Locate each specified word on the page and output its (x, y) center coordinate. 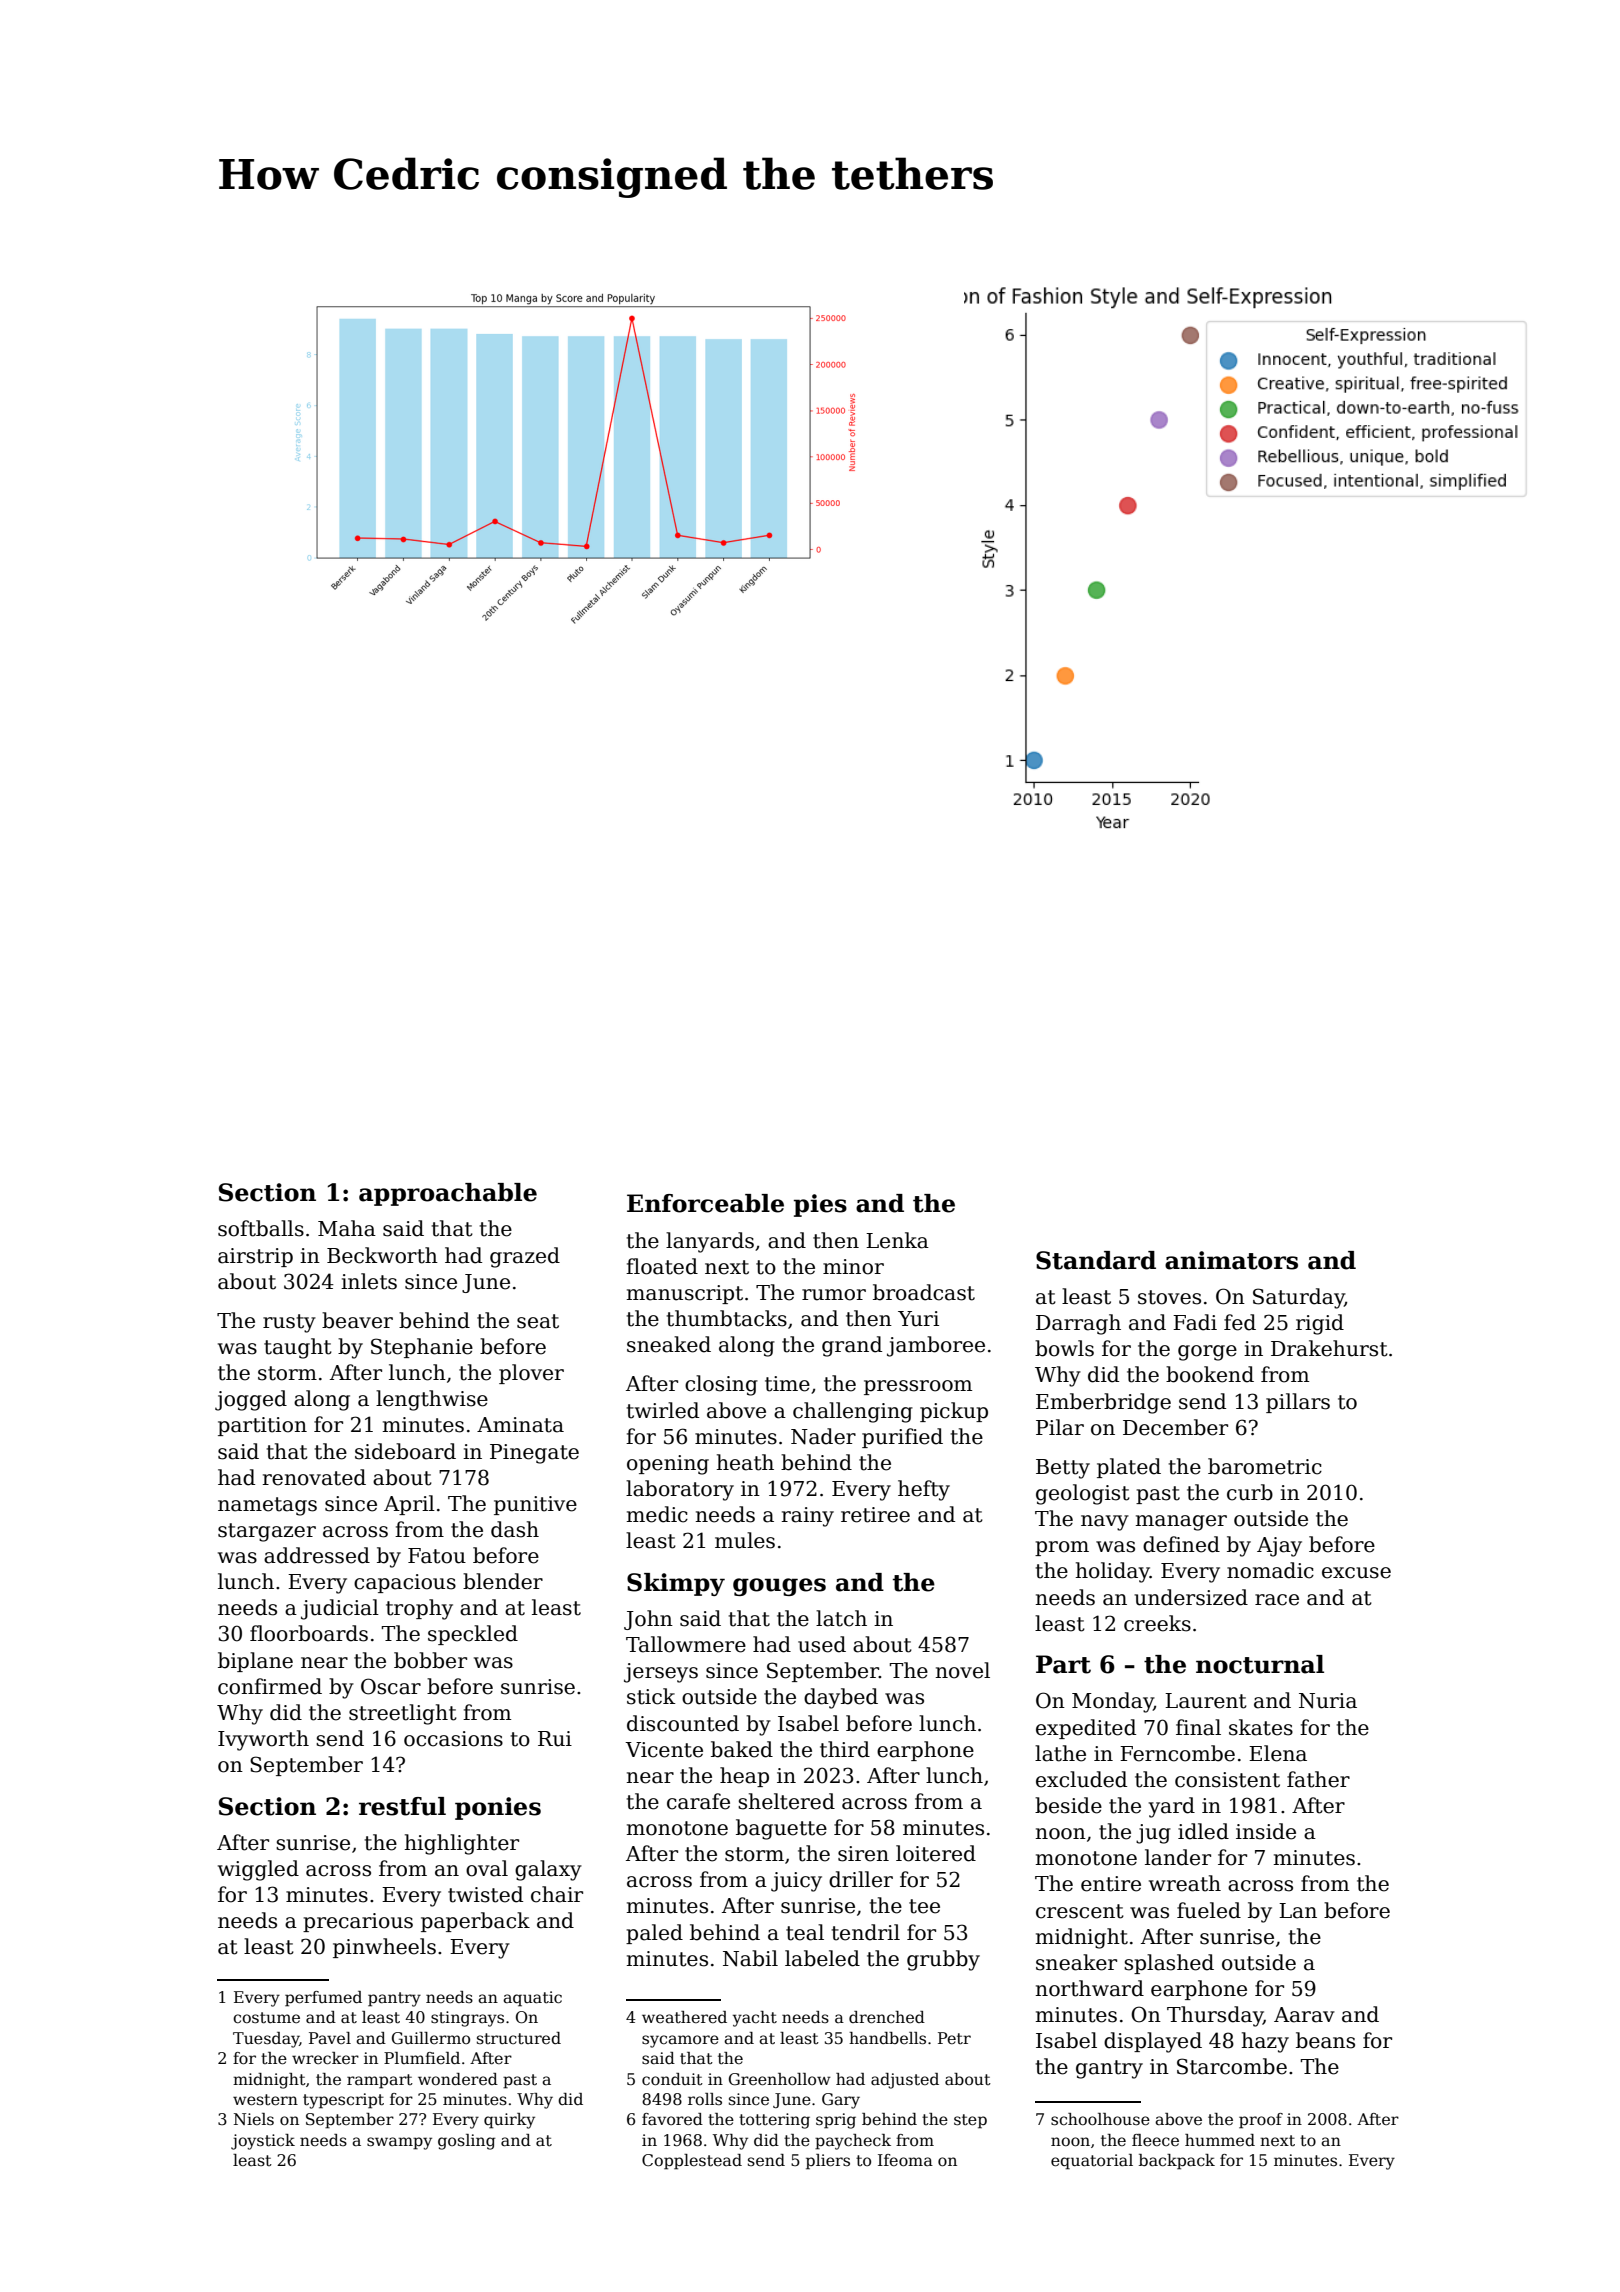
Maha (347, 1228)
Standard (1096, 1260)
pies (820, 1205)
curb (1250, 1492)
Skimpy (676, 1584)
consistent (1227, 1780)
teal (805, 1932)
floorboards (309, 1633)
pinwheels (384, 1948)
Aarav (1304, 2015)
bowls (1064, 1348)
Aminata (520, 1425)
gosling (466, 2142)
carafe (698, 1801)
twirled (663, 1410)
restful (402, 1806)
